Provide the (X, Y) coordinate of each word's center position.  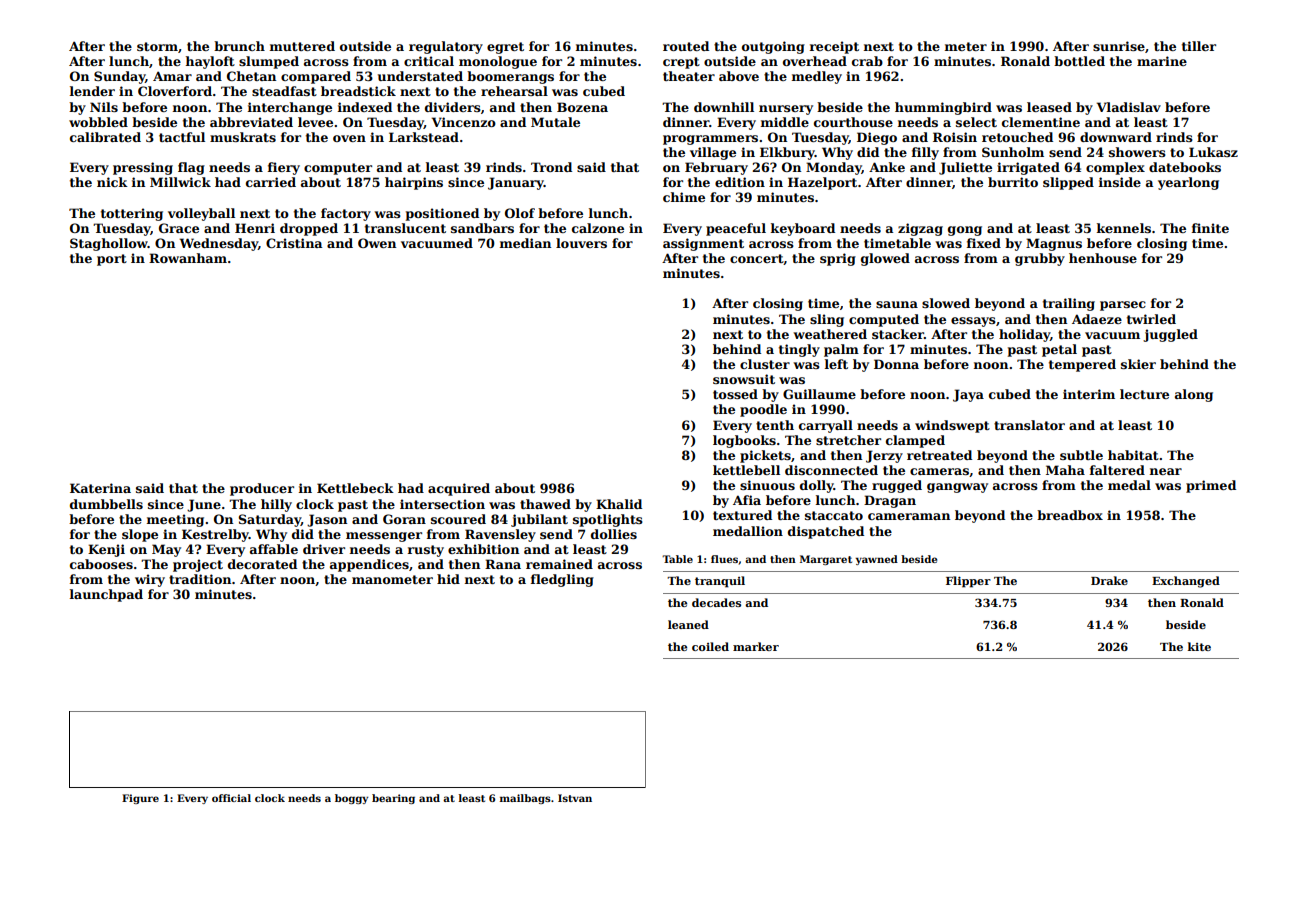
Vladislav (1129, 107)
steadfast (284, 91)
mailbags (525, 799)
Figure (140, 799)
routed (686, 46)
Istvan (575, 798)
